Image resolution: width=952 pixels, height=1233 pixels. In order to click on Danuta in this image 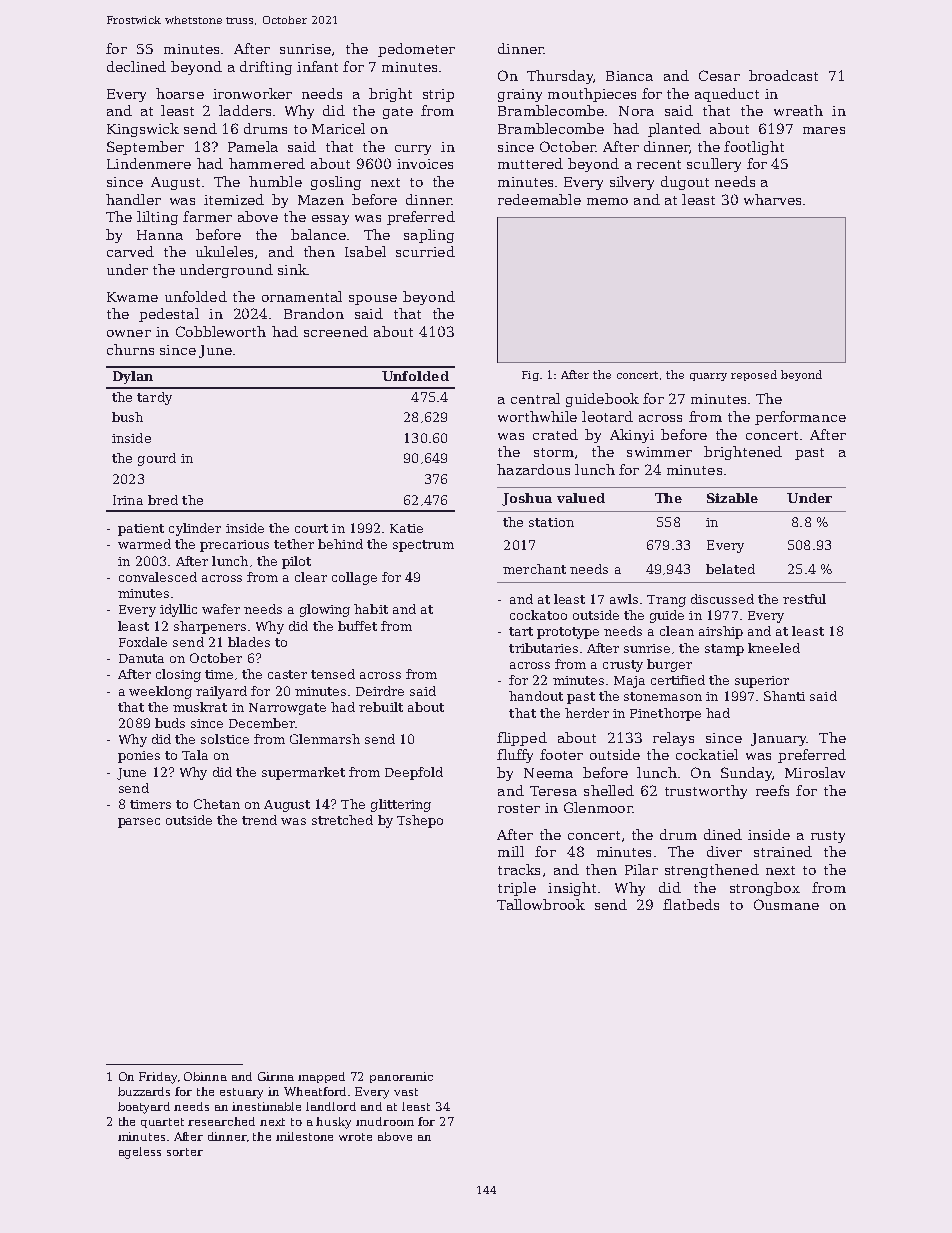, I will do `click(141, 658)`.
